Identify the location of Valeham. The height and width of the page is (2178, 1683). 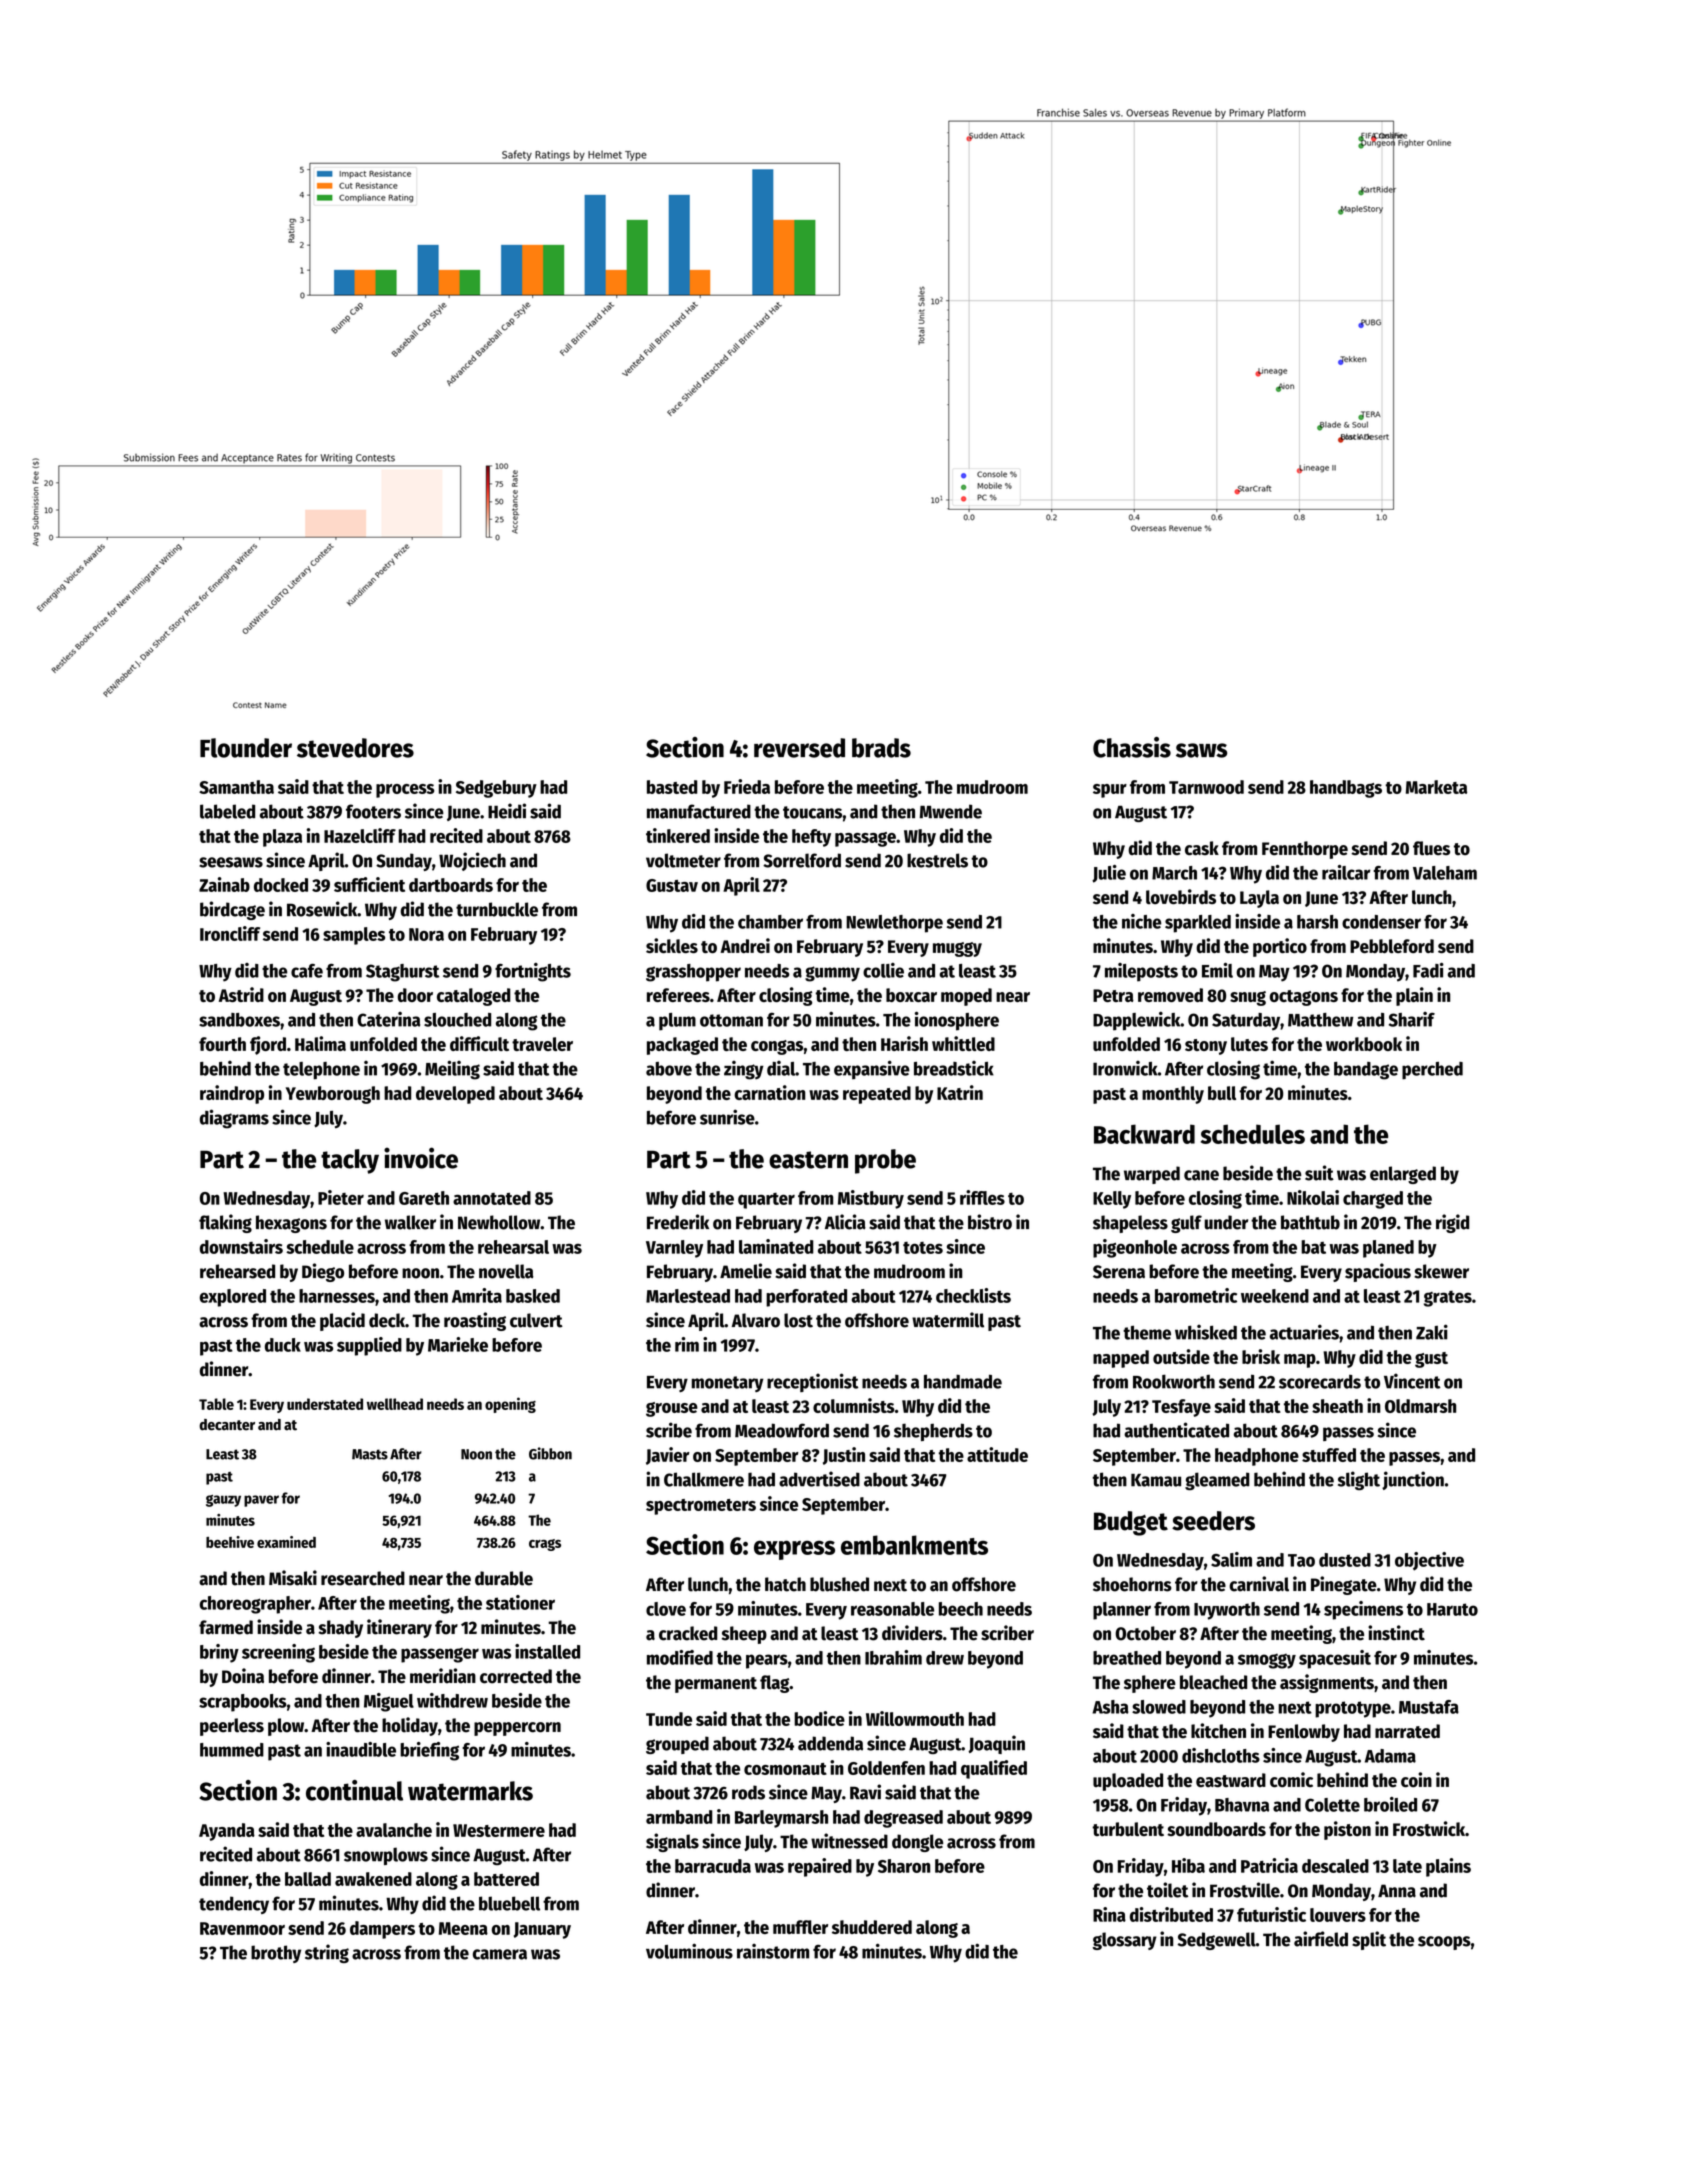
(1445, 873).
